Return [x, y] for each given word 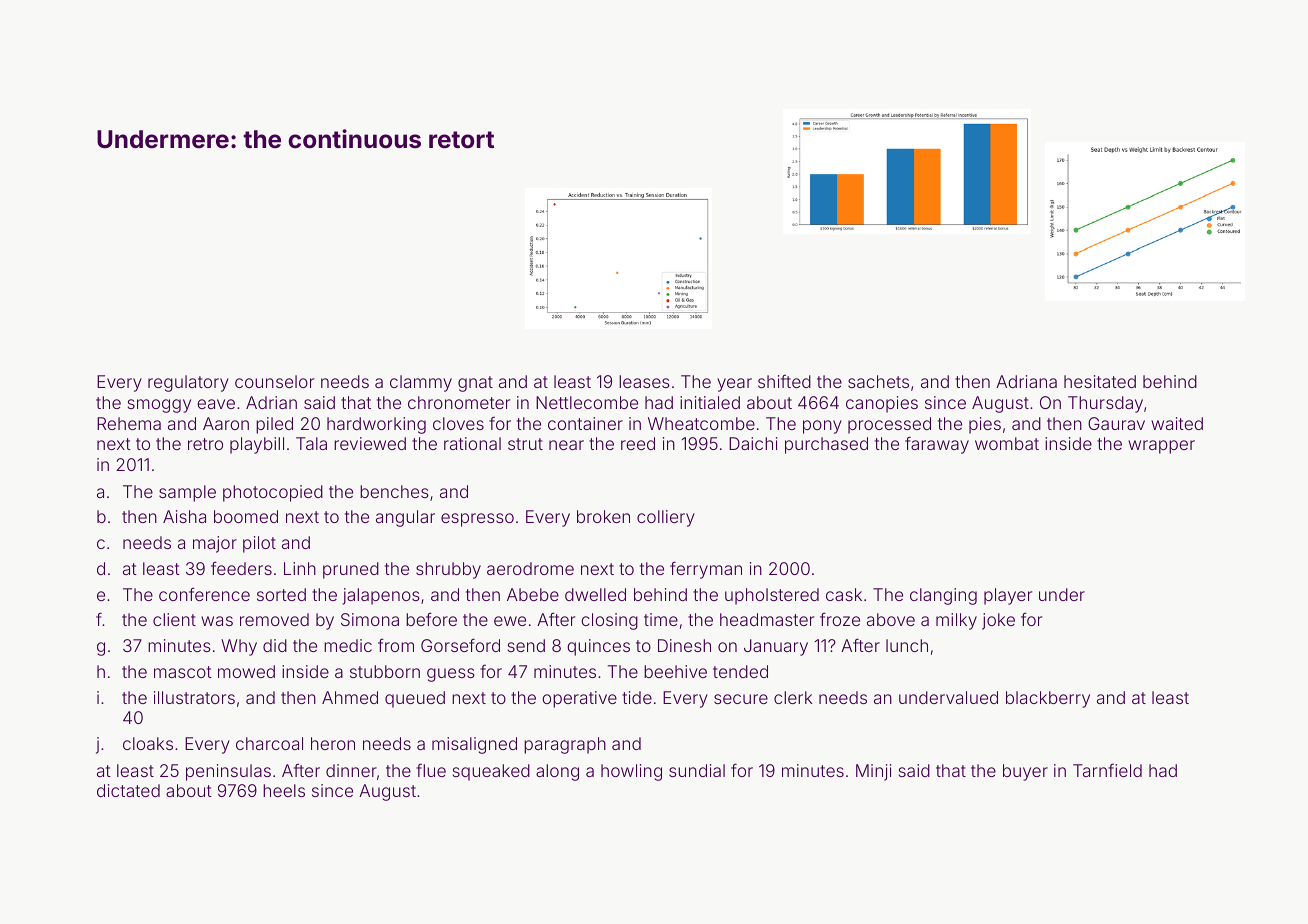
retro [205, 444]
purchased [826, 445]
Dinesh [684, 645]
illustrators [194, 697]
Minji [873, 772]
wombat [1007, 443]
